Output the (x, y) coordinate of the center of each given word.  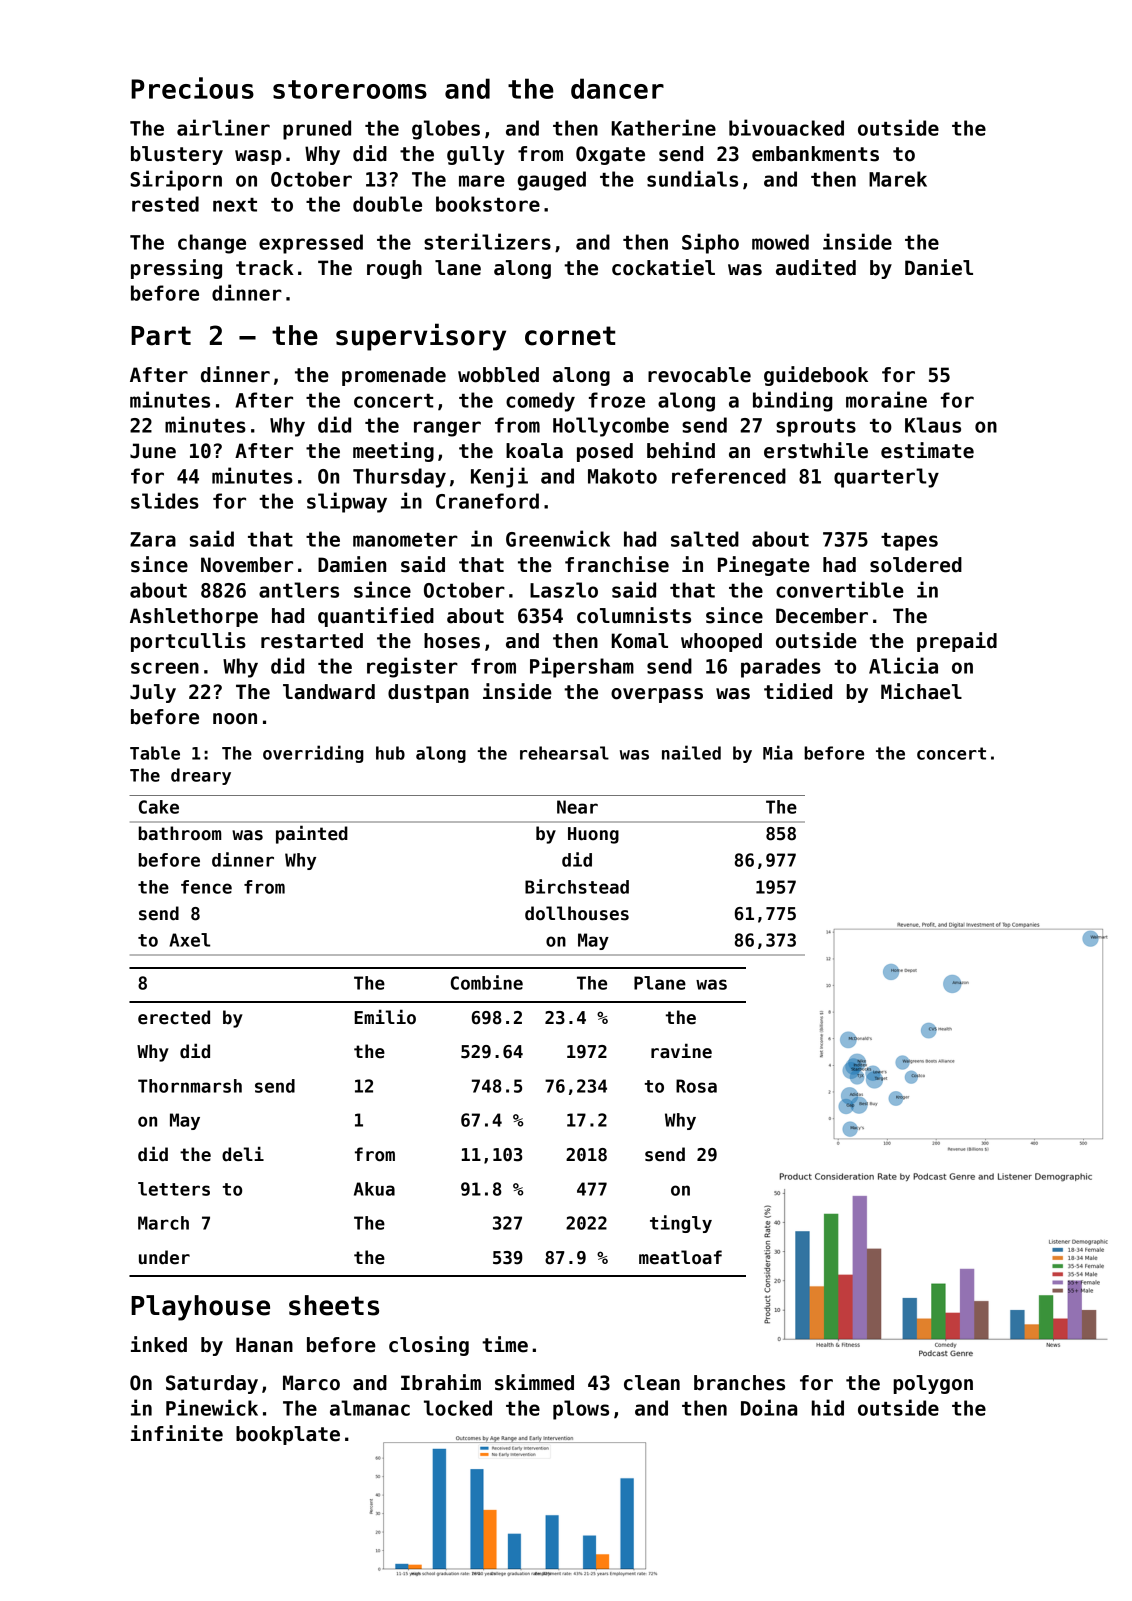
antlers (299, 590)
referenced (729, 476)
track (265, 268)
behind (681, 450)
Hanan (264, 1345)
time (505, 1344)
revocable (699, 375)
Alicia (903, 665)
